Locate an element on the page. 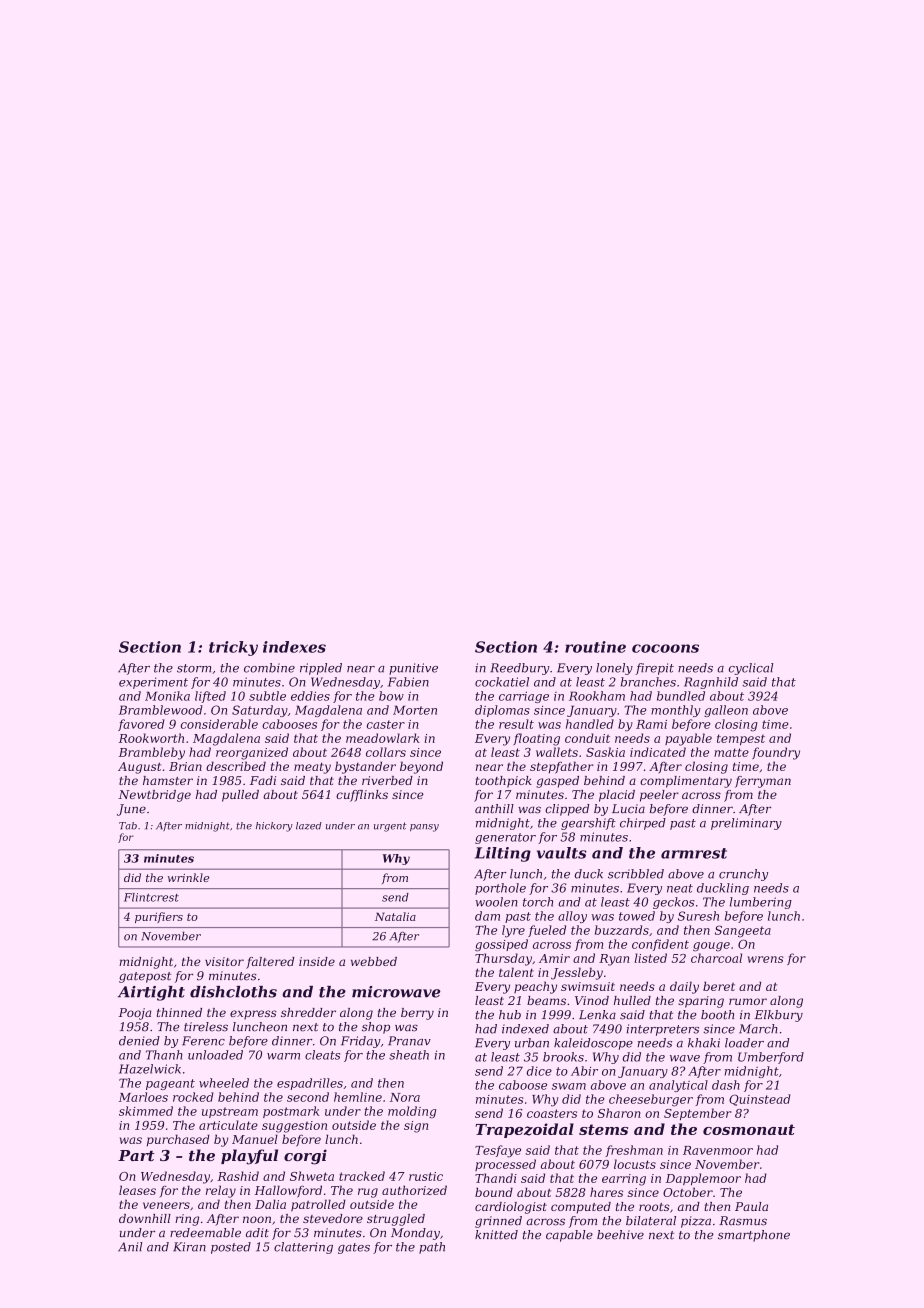 This document has height=1308, width=924. cocoons is located at coordinates (665, 648).
